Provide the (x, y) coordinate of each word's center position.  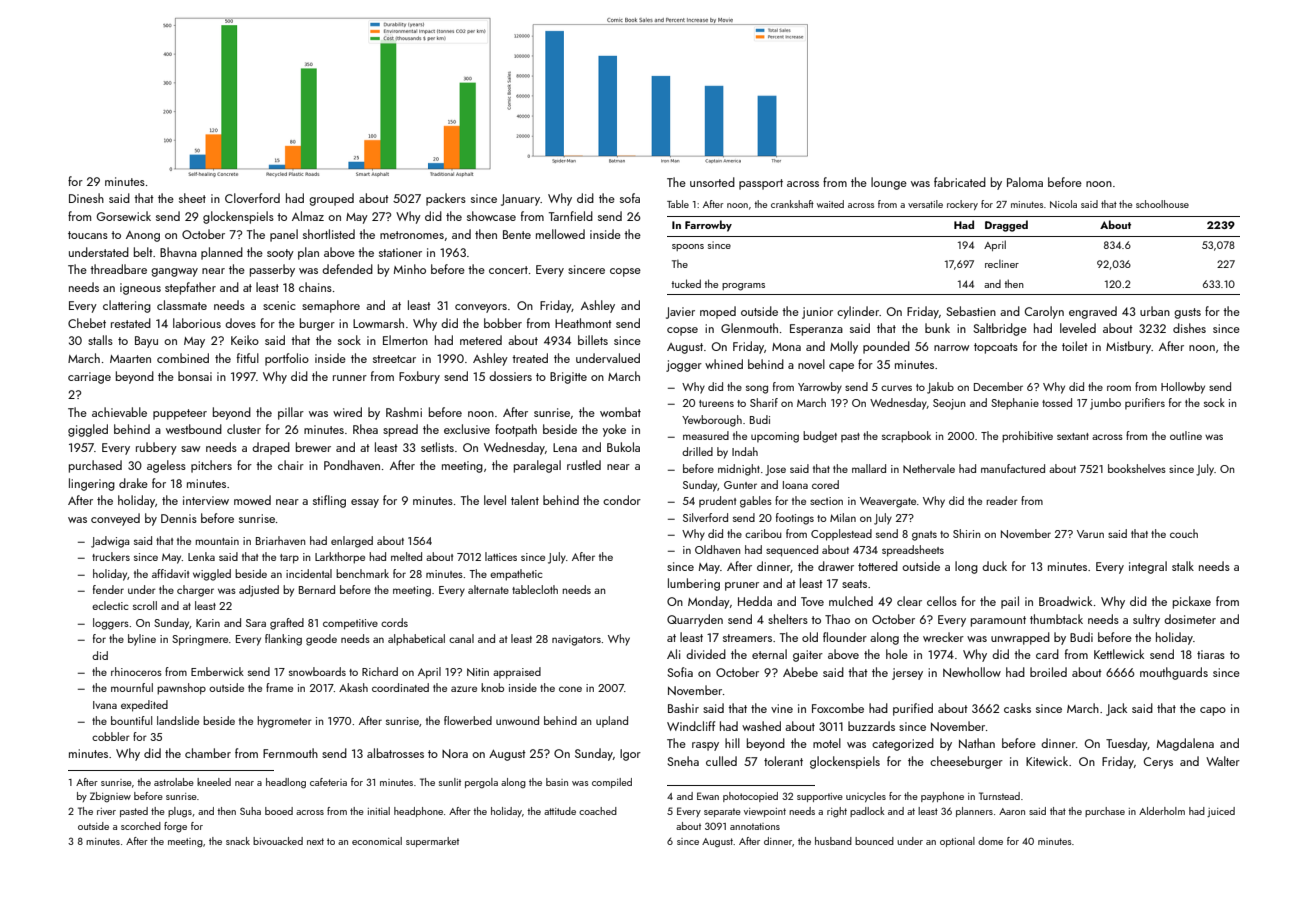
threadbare (118, 269)
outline (1186, 435)
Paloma (1025, 182)
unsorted (712, 182)
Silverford (705, 517)
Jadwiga (110, 542)
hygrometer (285, 722)
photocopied (750, 797)
